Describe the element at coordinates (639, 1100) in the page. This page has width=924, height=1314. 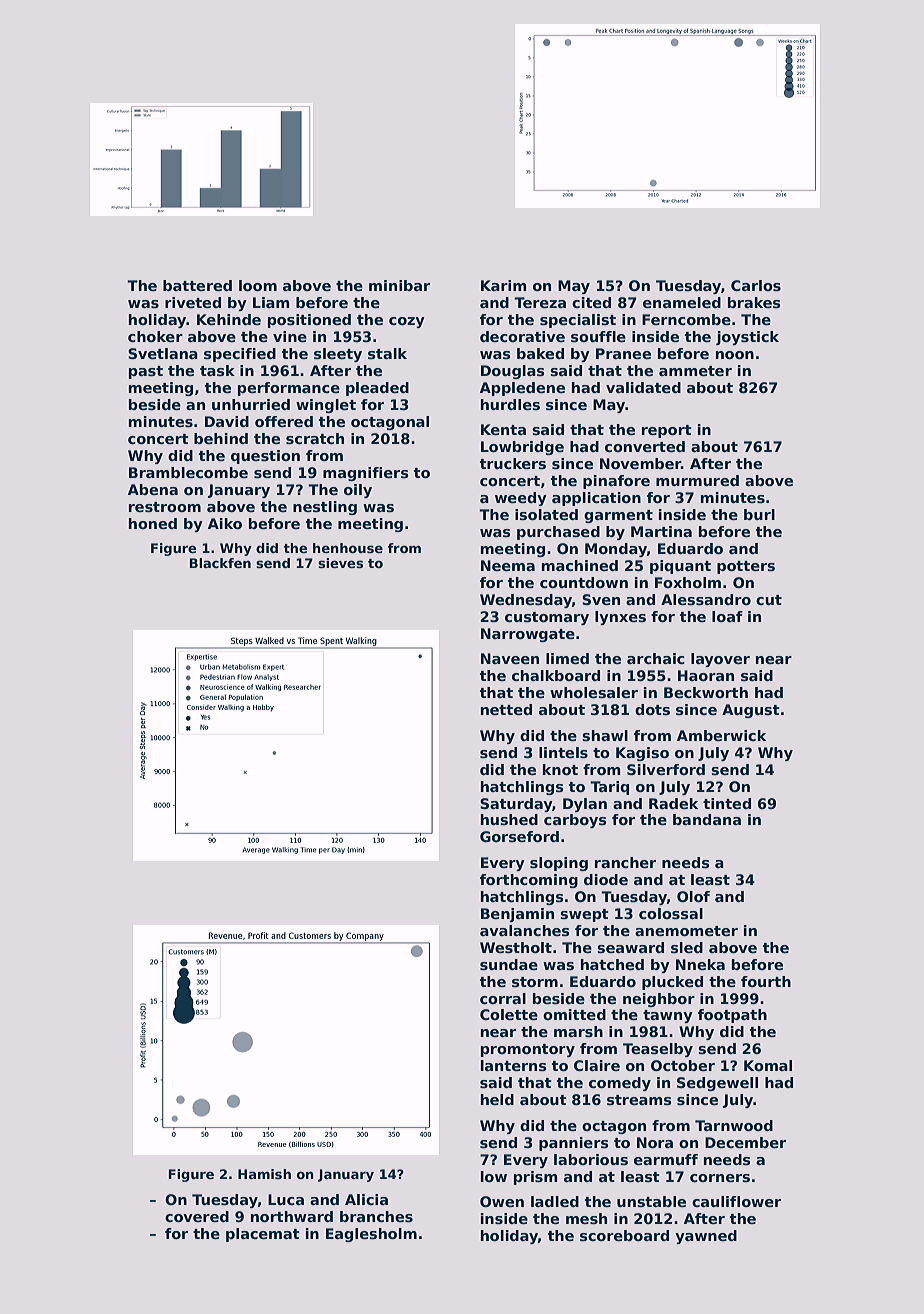
I see `streams` at that location.
